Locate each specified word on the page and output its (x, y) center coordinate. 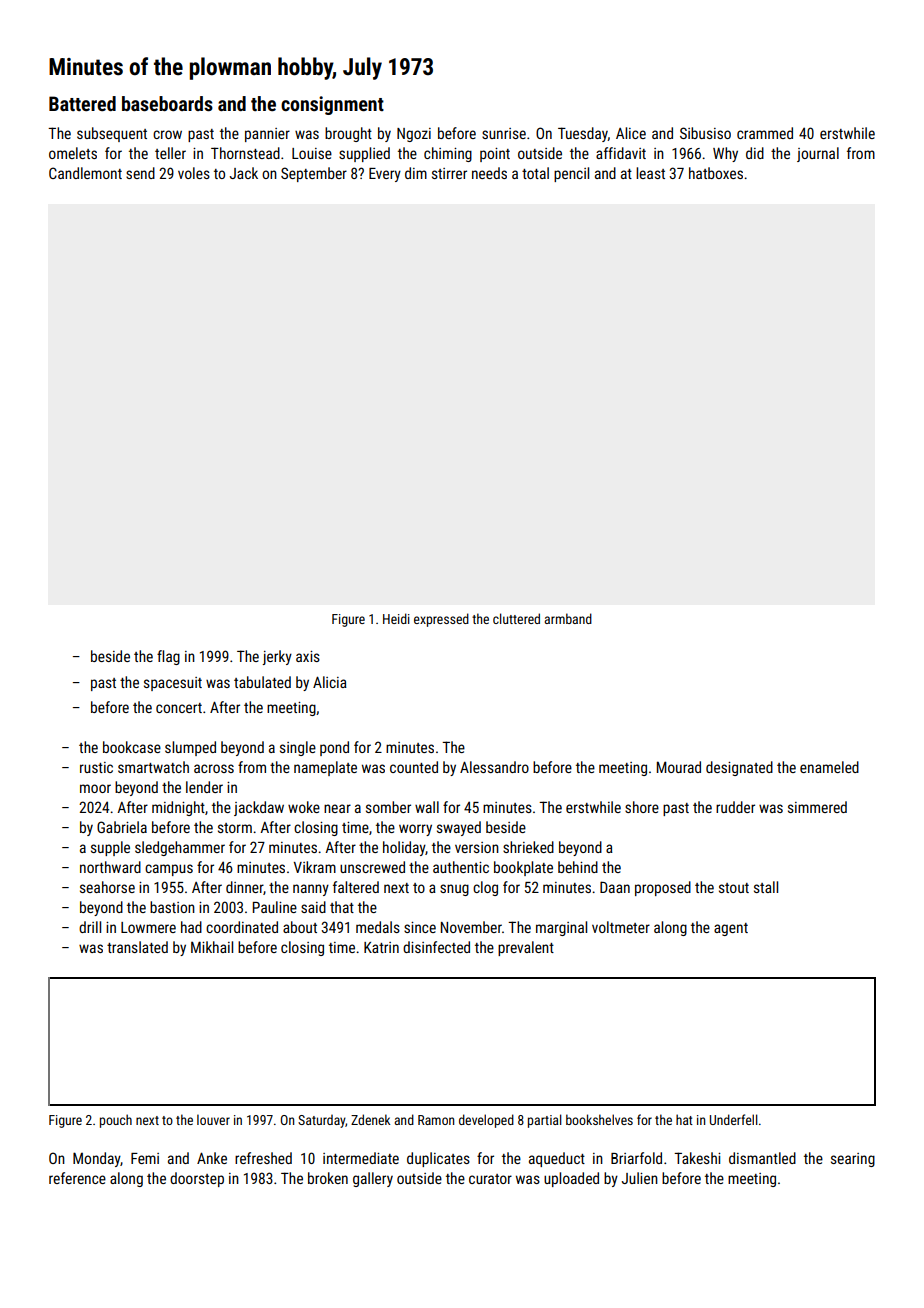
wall (427, 807)
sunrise (504, 133)
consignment (332, 105)
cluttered (516, 618)
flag (168, 657)
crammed (765, 133)
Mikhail (212, 947)
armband (568, 618)
